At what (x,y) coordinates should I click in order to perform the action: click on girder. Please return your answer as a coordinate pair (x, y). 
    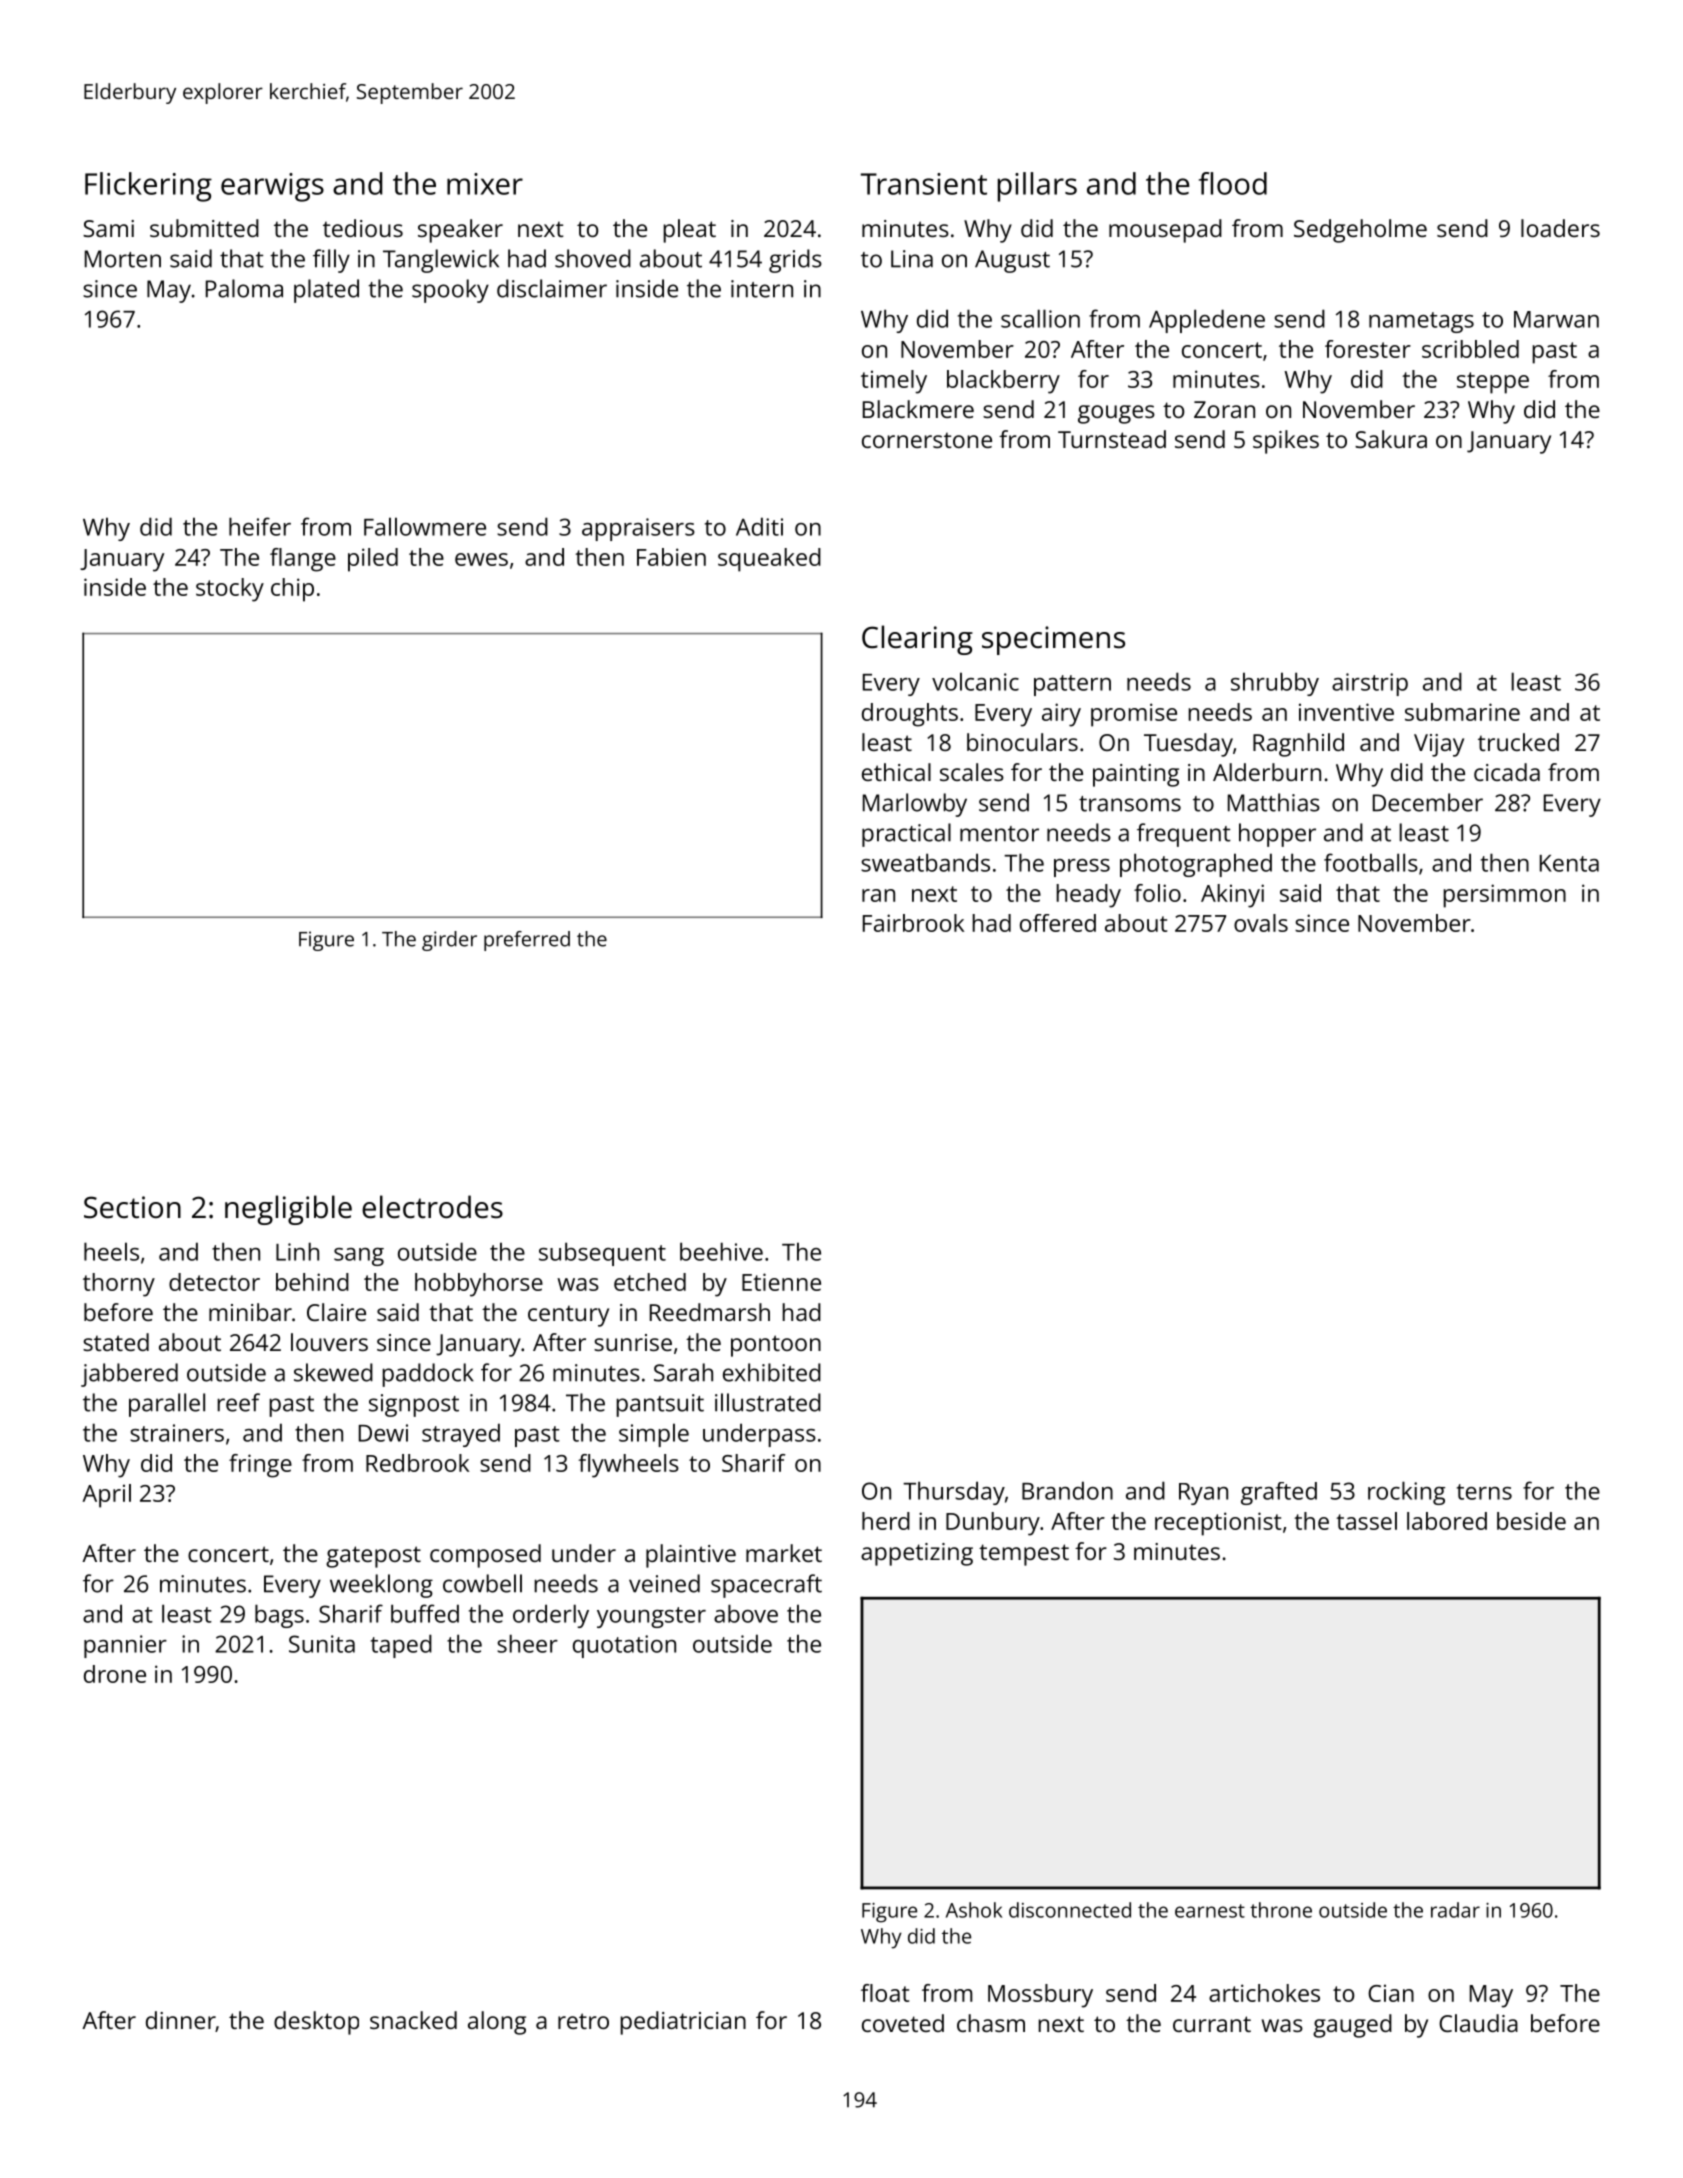
    Looking at the image, I should click on (449, 941).
